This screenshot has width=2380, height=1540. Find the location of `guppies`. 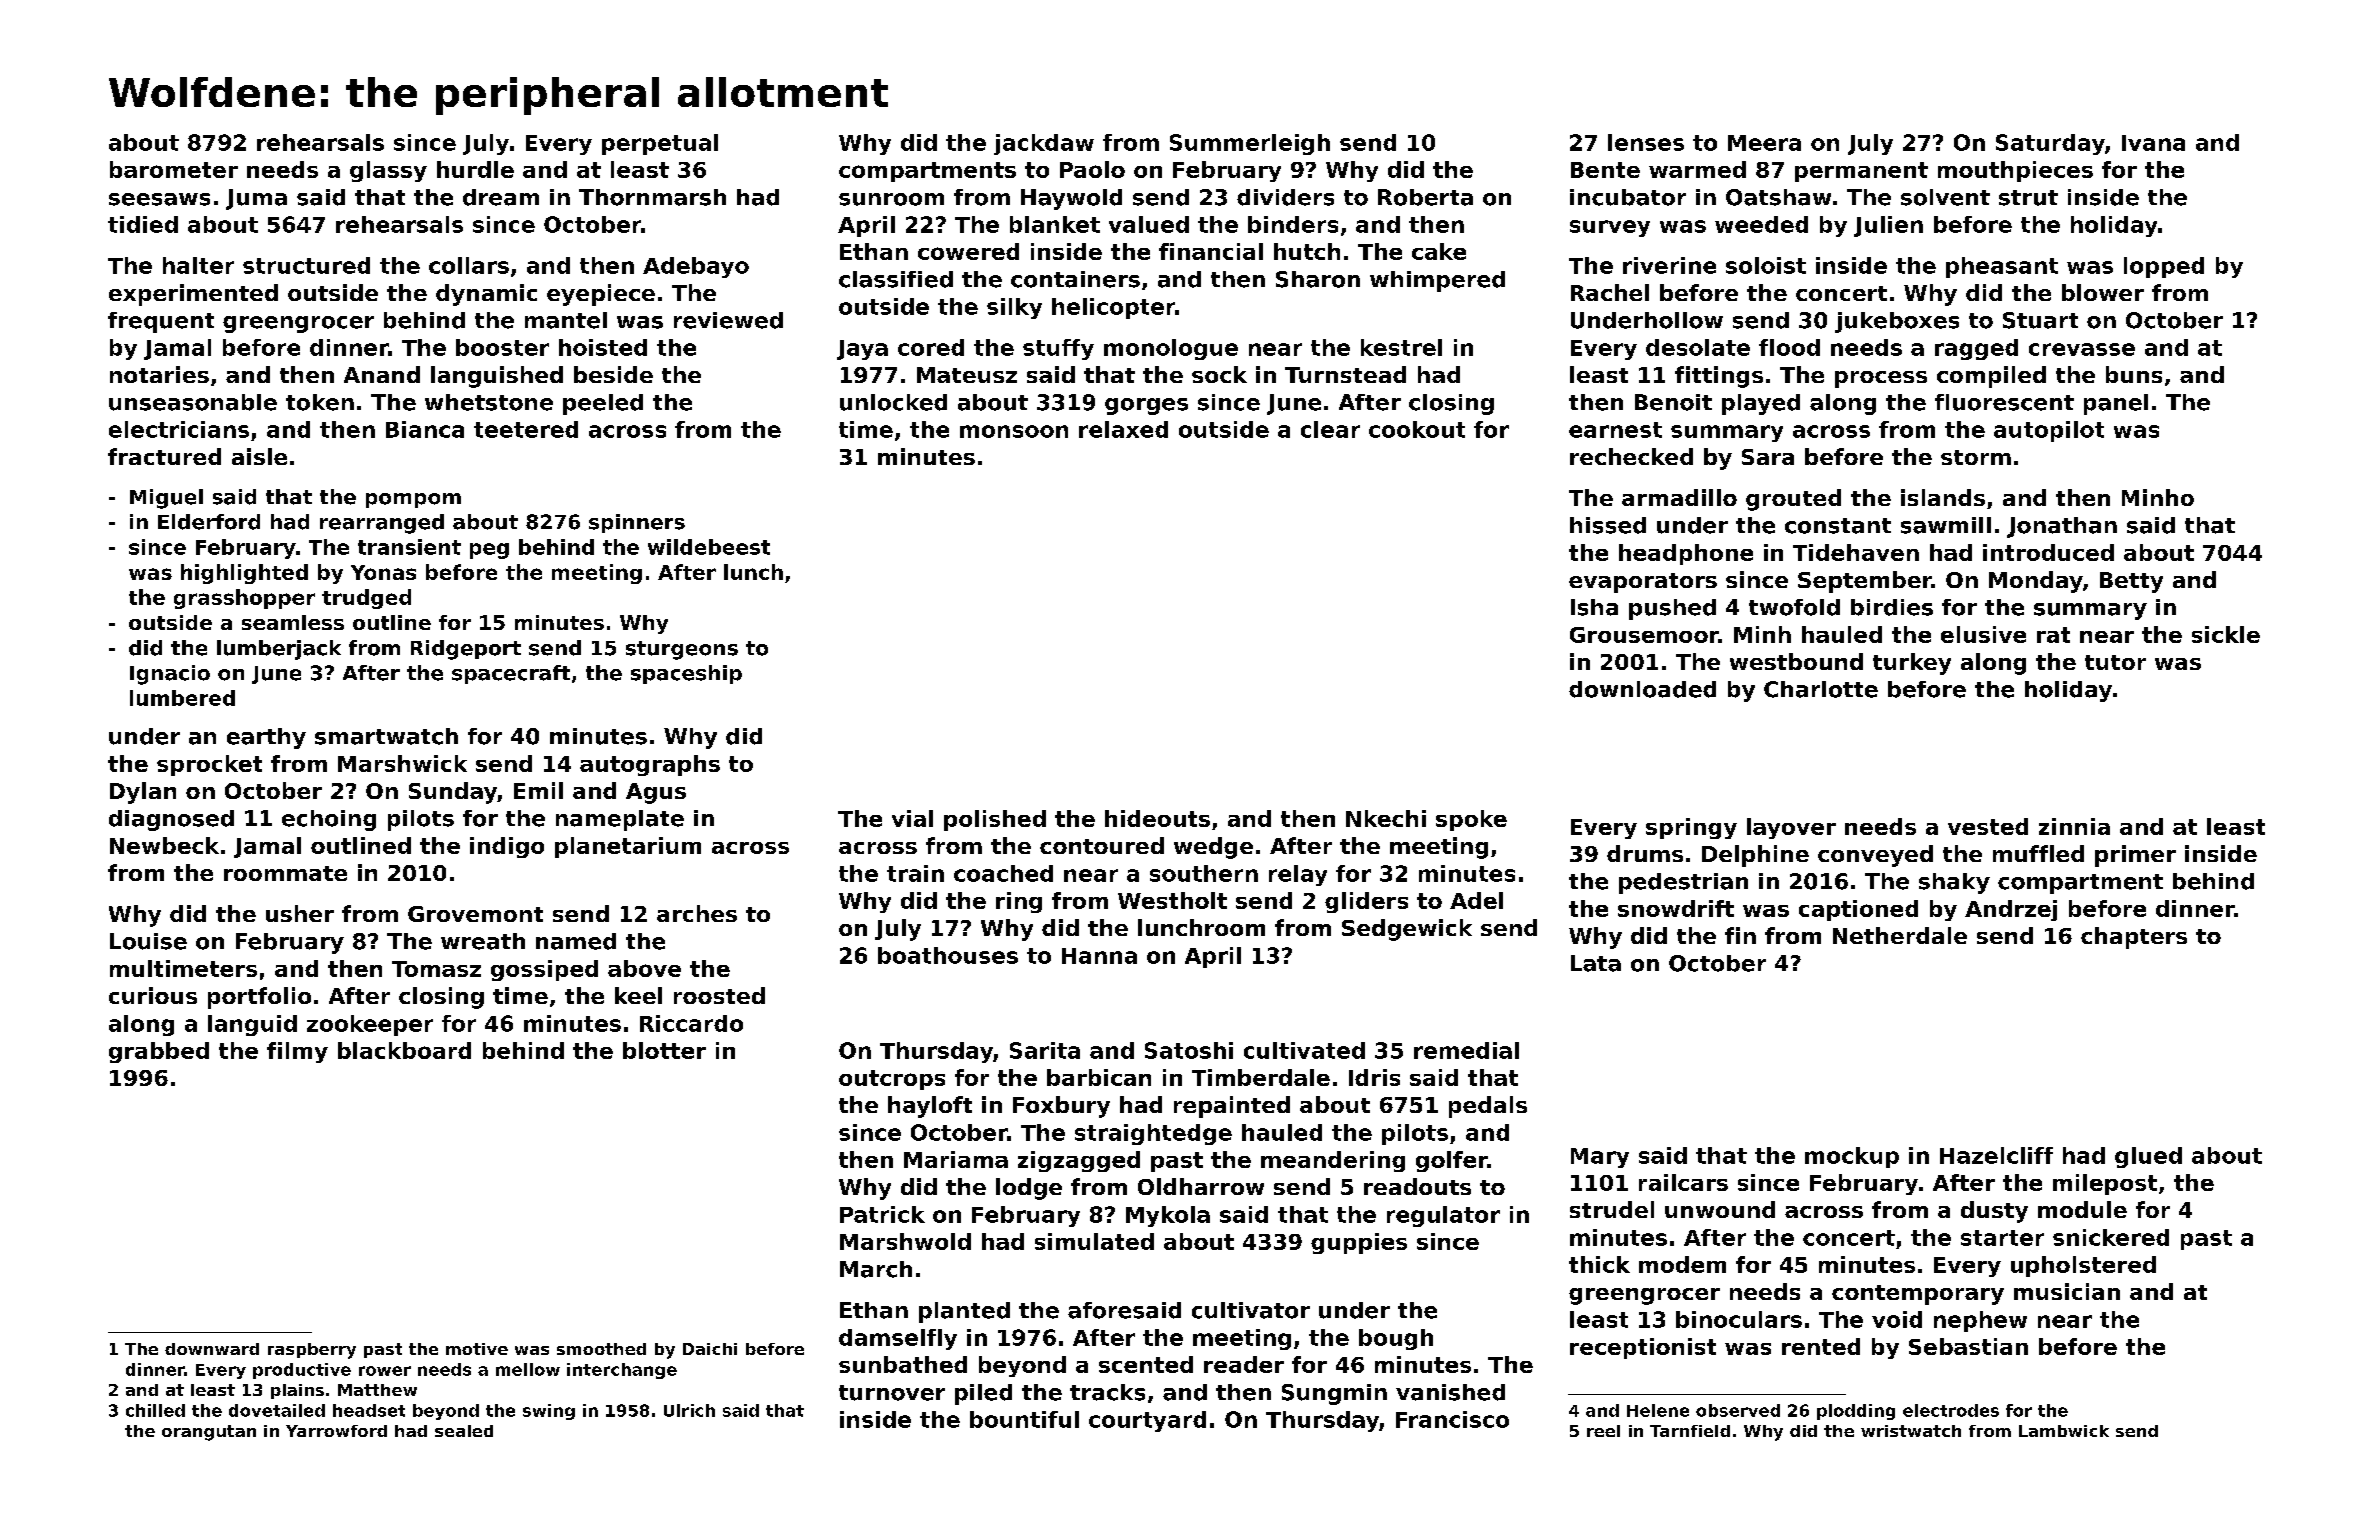

guppies is located at coordinates (1359, 1243).
